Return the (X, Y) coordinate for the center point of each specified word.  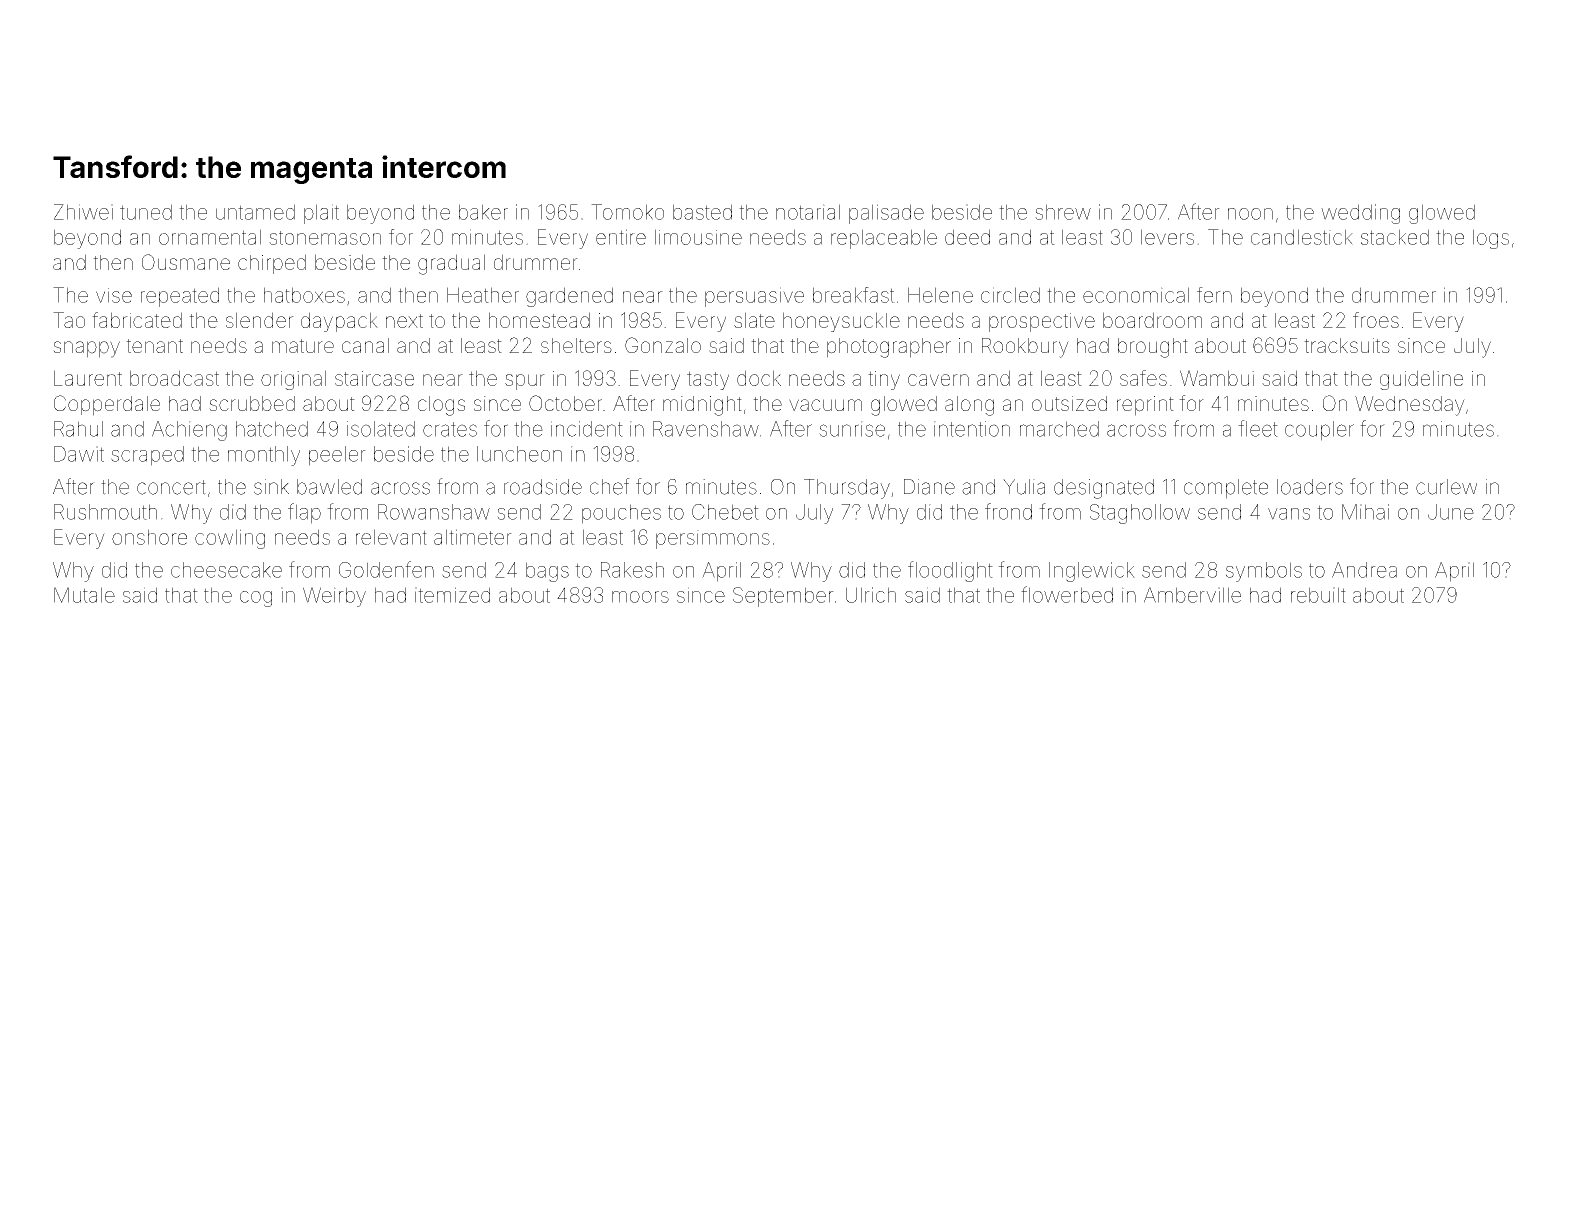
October (565, 403)
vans (1289, 514)
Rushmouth (105, 512)
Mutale (84, 595)
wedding (1360, 214)
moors (640, 597)
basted (702, 212)
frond (1008, 511)
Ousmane (186, 262)
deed (967, 237)
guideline (1421, 380)
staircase (374, 378)
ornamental (210, 237)
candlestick (1302, 237)
